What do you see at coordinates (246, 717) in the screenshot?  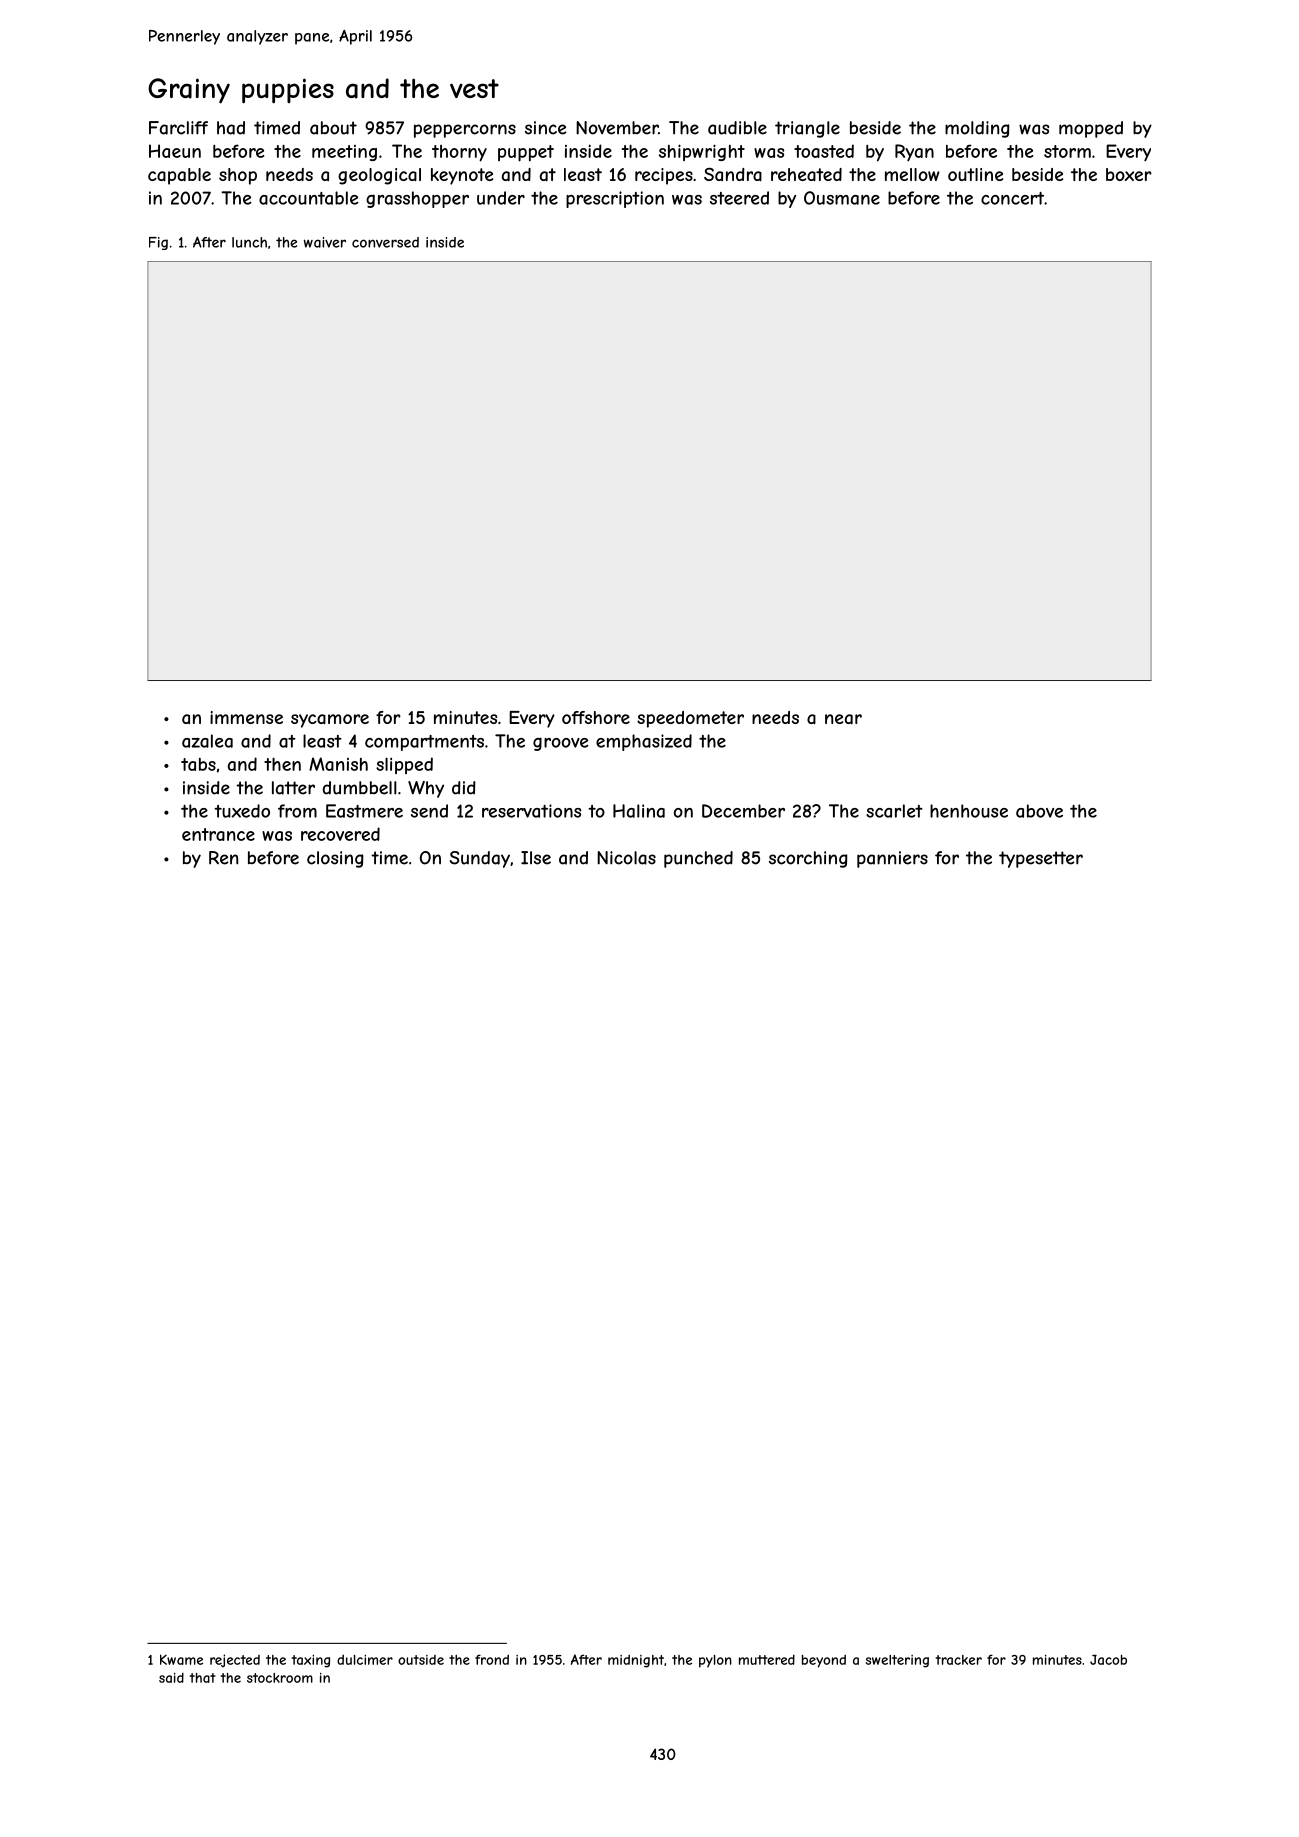 I see `immense` at bounding box center [246, 717].
